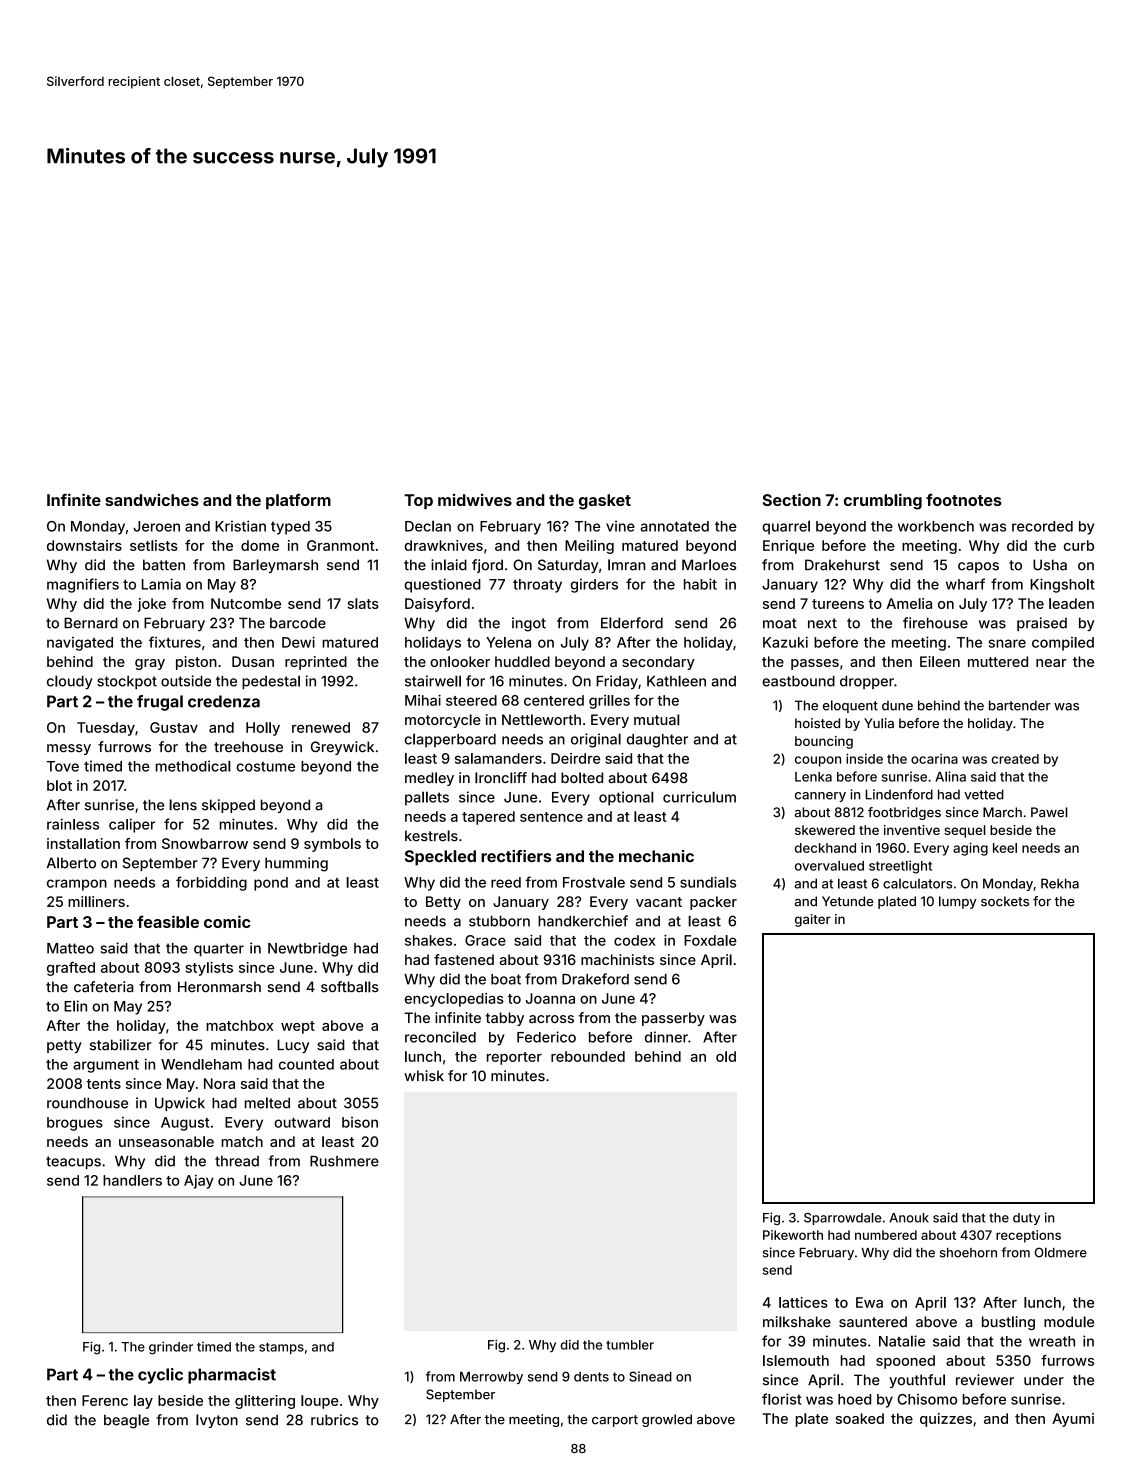  I want to click on Elderford, so click(632, 623).
